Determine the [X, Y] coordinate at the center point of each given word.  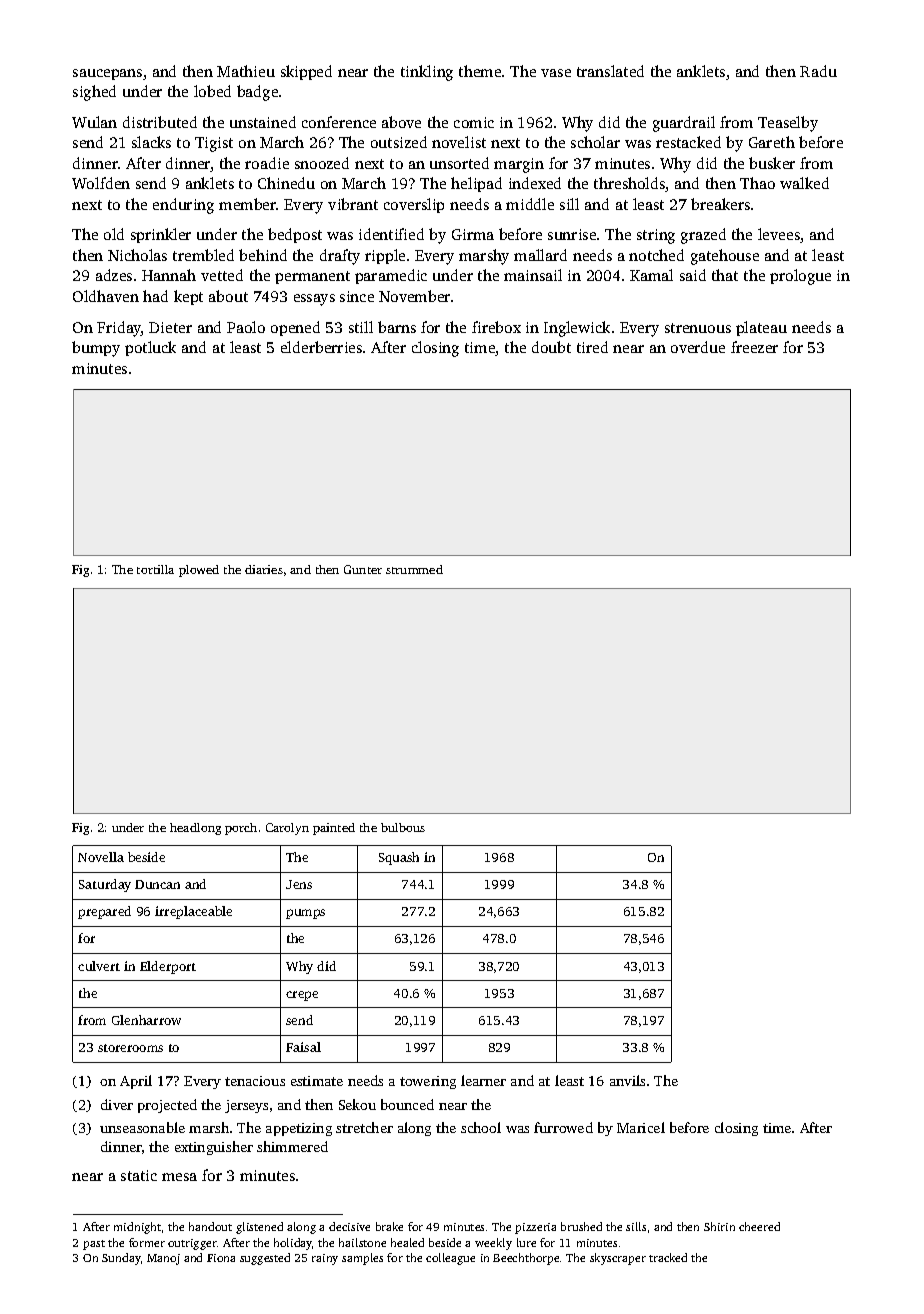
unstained [263, 122]
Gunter [363, 569]
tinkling [427, 73]
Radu [818, 71]
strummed [414, 569]
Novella [101, 857]
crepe [302, 996]
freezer [754, 347]
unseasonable [142, 1127]
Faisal [303, 1047]
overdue [698, 347]
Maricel [641, 1127]
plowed [199, 571]
